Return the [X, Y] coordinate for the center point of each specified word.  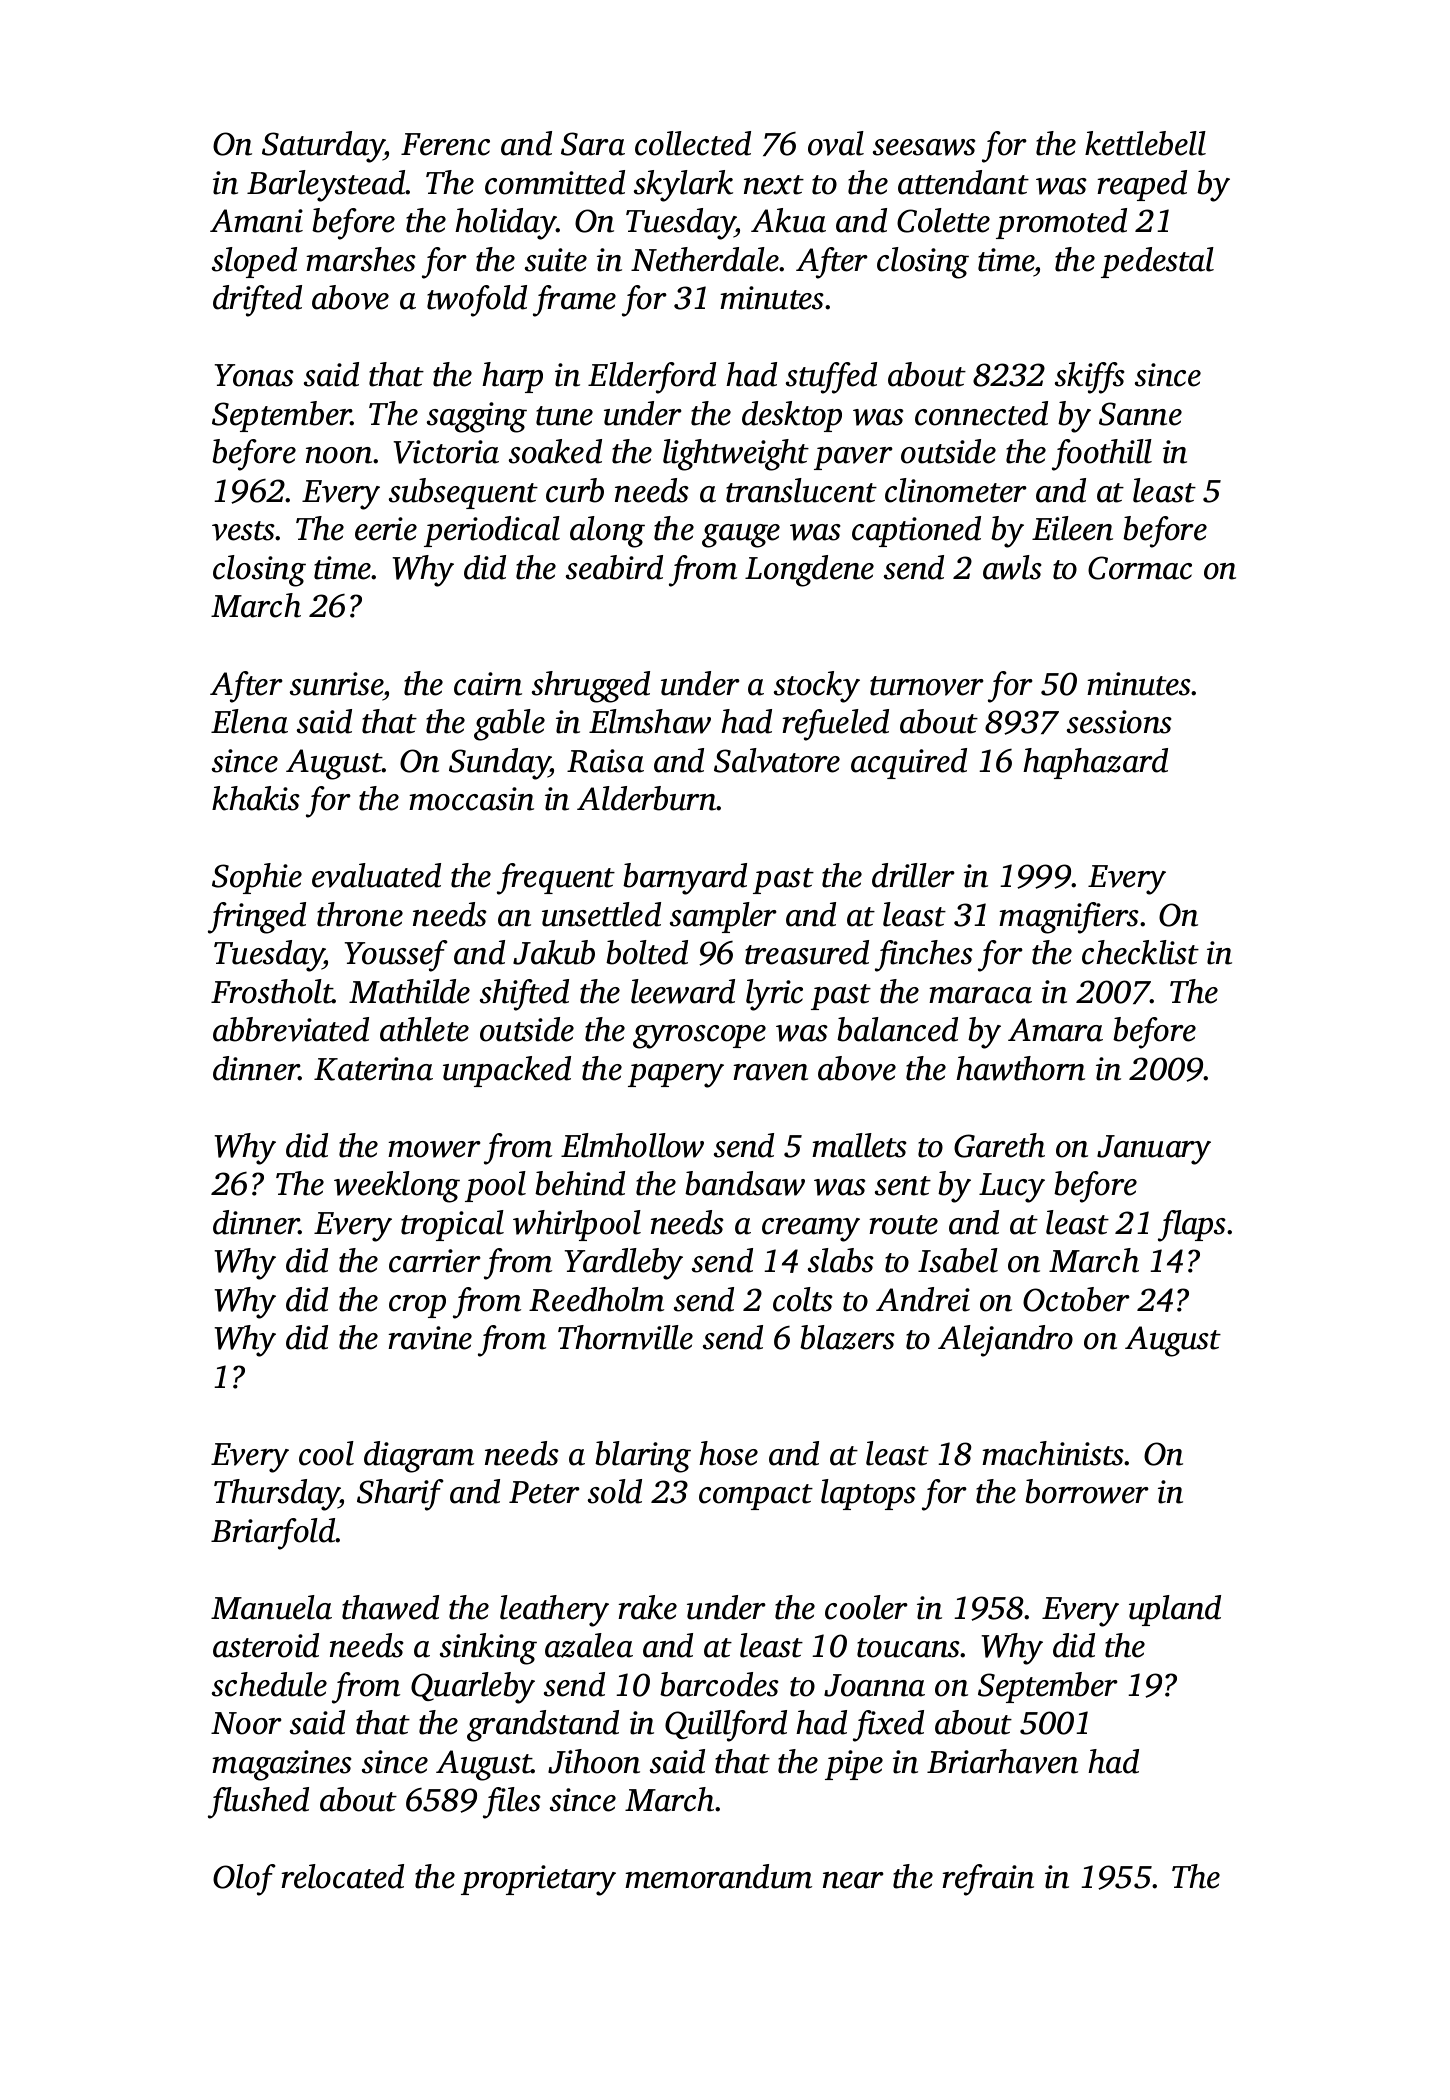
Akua [788, 220]
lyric [774, 995]
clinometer [956, 490]
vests [244, 531]
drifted [257, 301]
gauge [741, 536]
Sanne [1140, 414]
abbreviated [291, 1029]
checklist [1140, 952]
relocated [342, 1876]
